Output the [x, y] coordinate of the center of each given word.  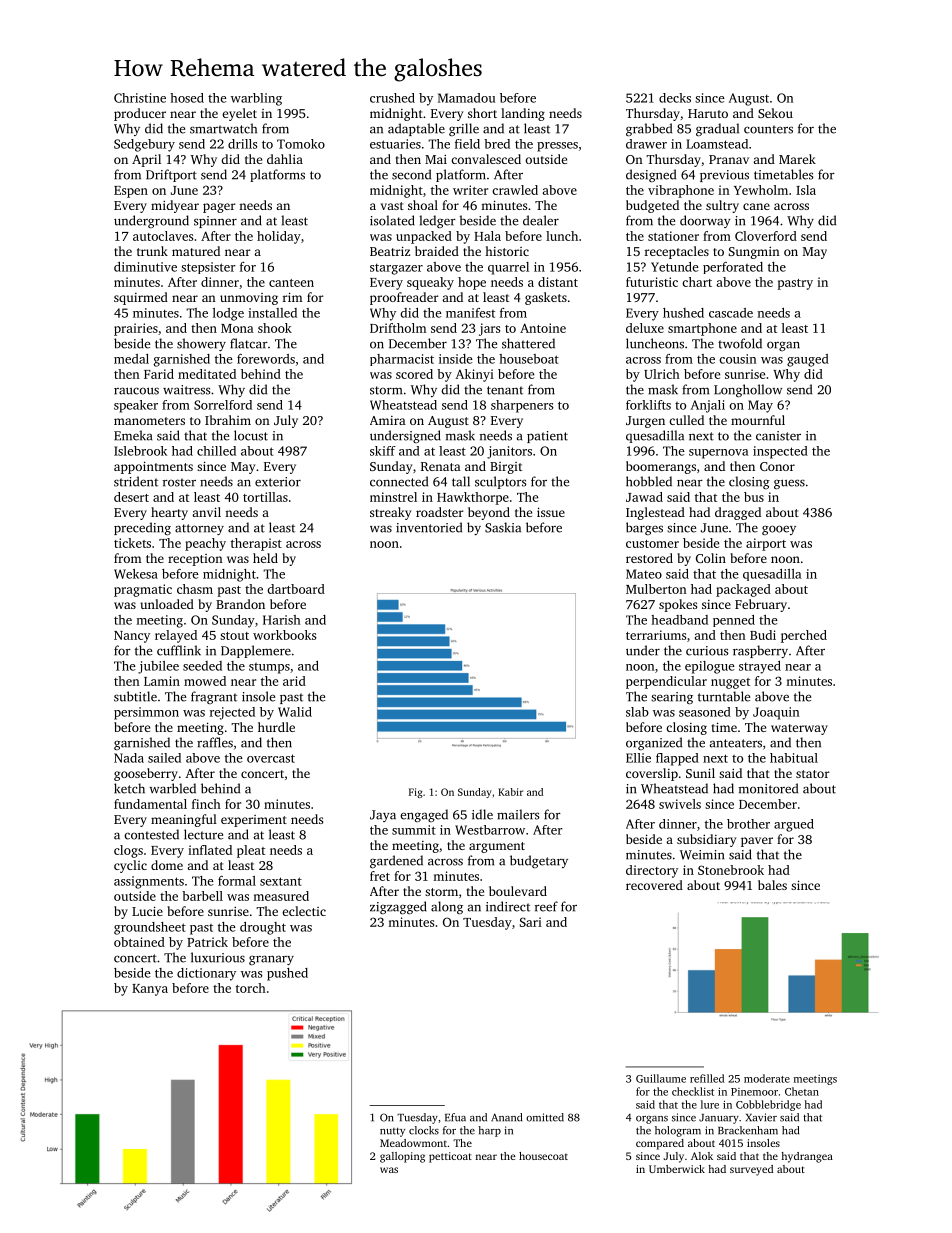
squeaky [430, 283]
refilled [707, 1078]
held [265, 558]
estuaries [395, 144]
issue [551, 512]
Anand [506, 1117]
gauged [808, 360]
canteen [291, 283]
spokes [678, 605]
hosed [187, 98]
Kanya [150, 990]
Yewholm [761, 190]
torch [251, 988]
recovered [654, 885]
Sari [531, 922]
